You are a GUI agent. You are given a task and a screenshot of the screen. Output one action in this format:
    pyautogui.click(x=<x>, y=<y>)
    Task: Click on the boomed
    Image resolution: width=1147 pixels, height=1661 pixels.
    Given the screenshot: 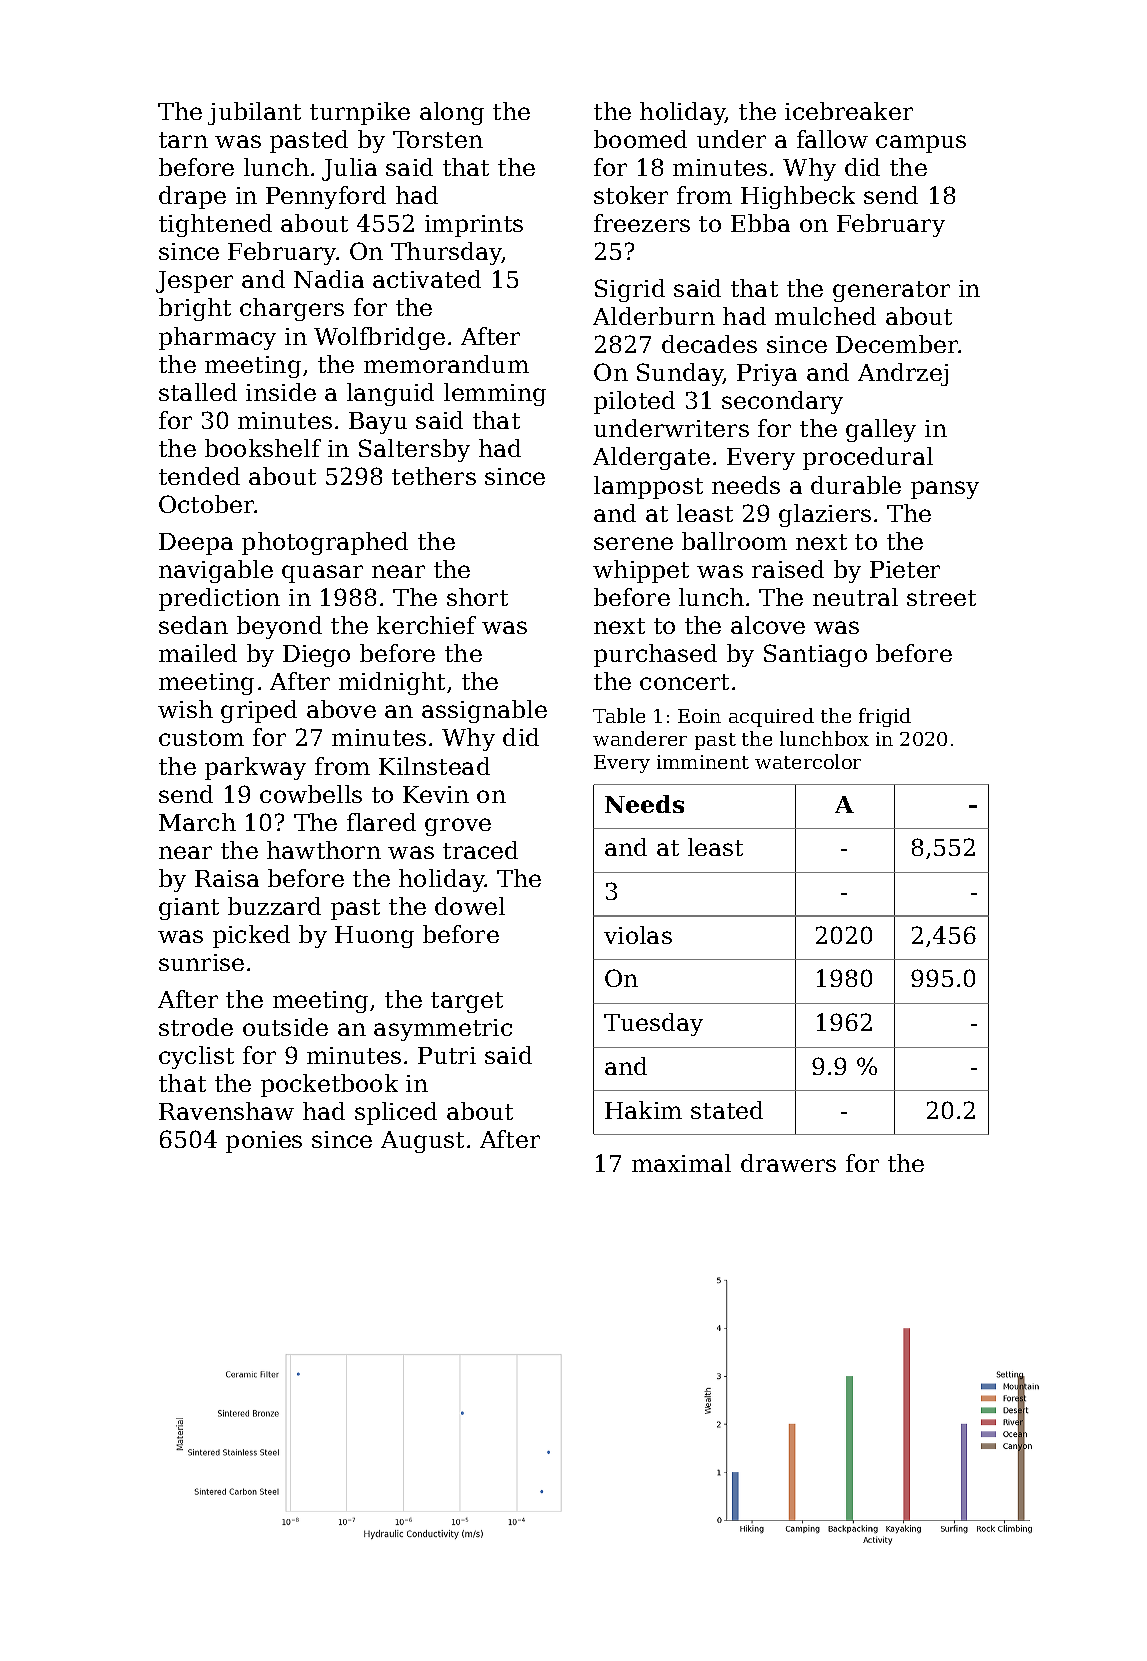 What is the action you would take?
    pyautogui.click(x=640, y=139)
